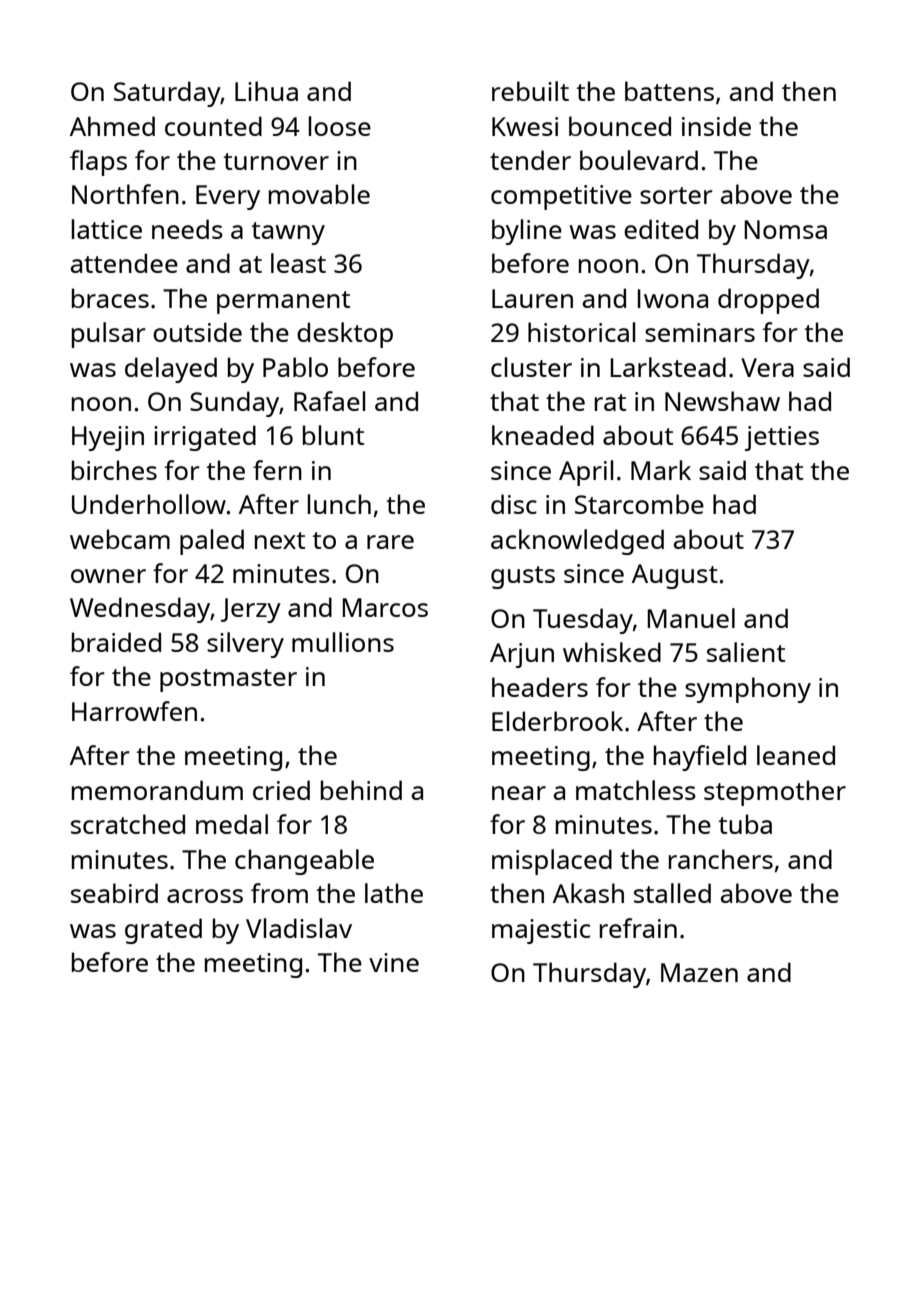 This document has height=1311, width=924. What do you see at coordinates (782, 438) in the document?
I see `jetties` at bounding box center [782, 438].
